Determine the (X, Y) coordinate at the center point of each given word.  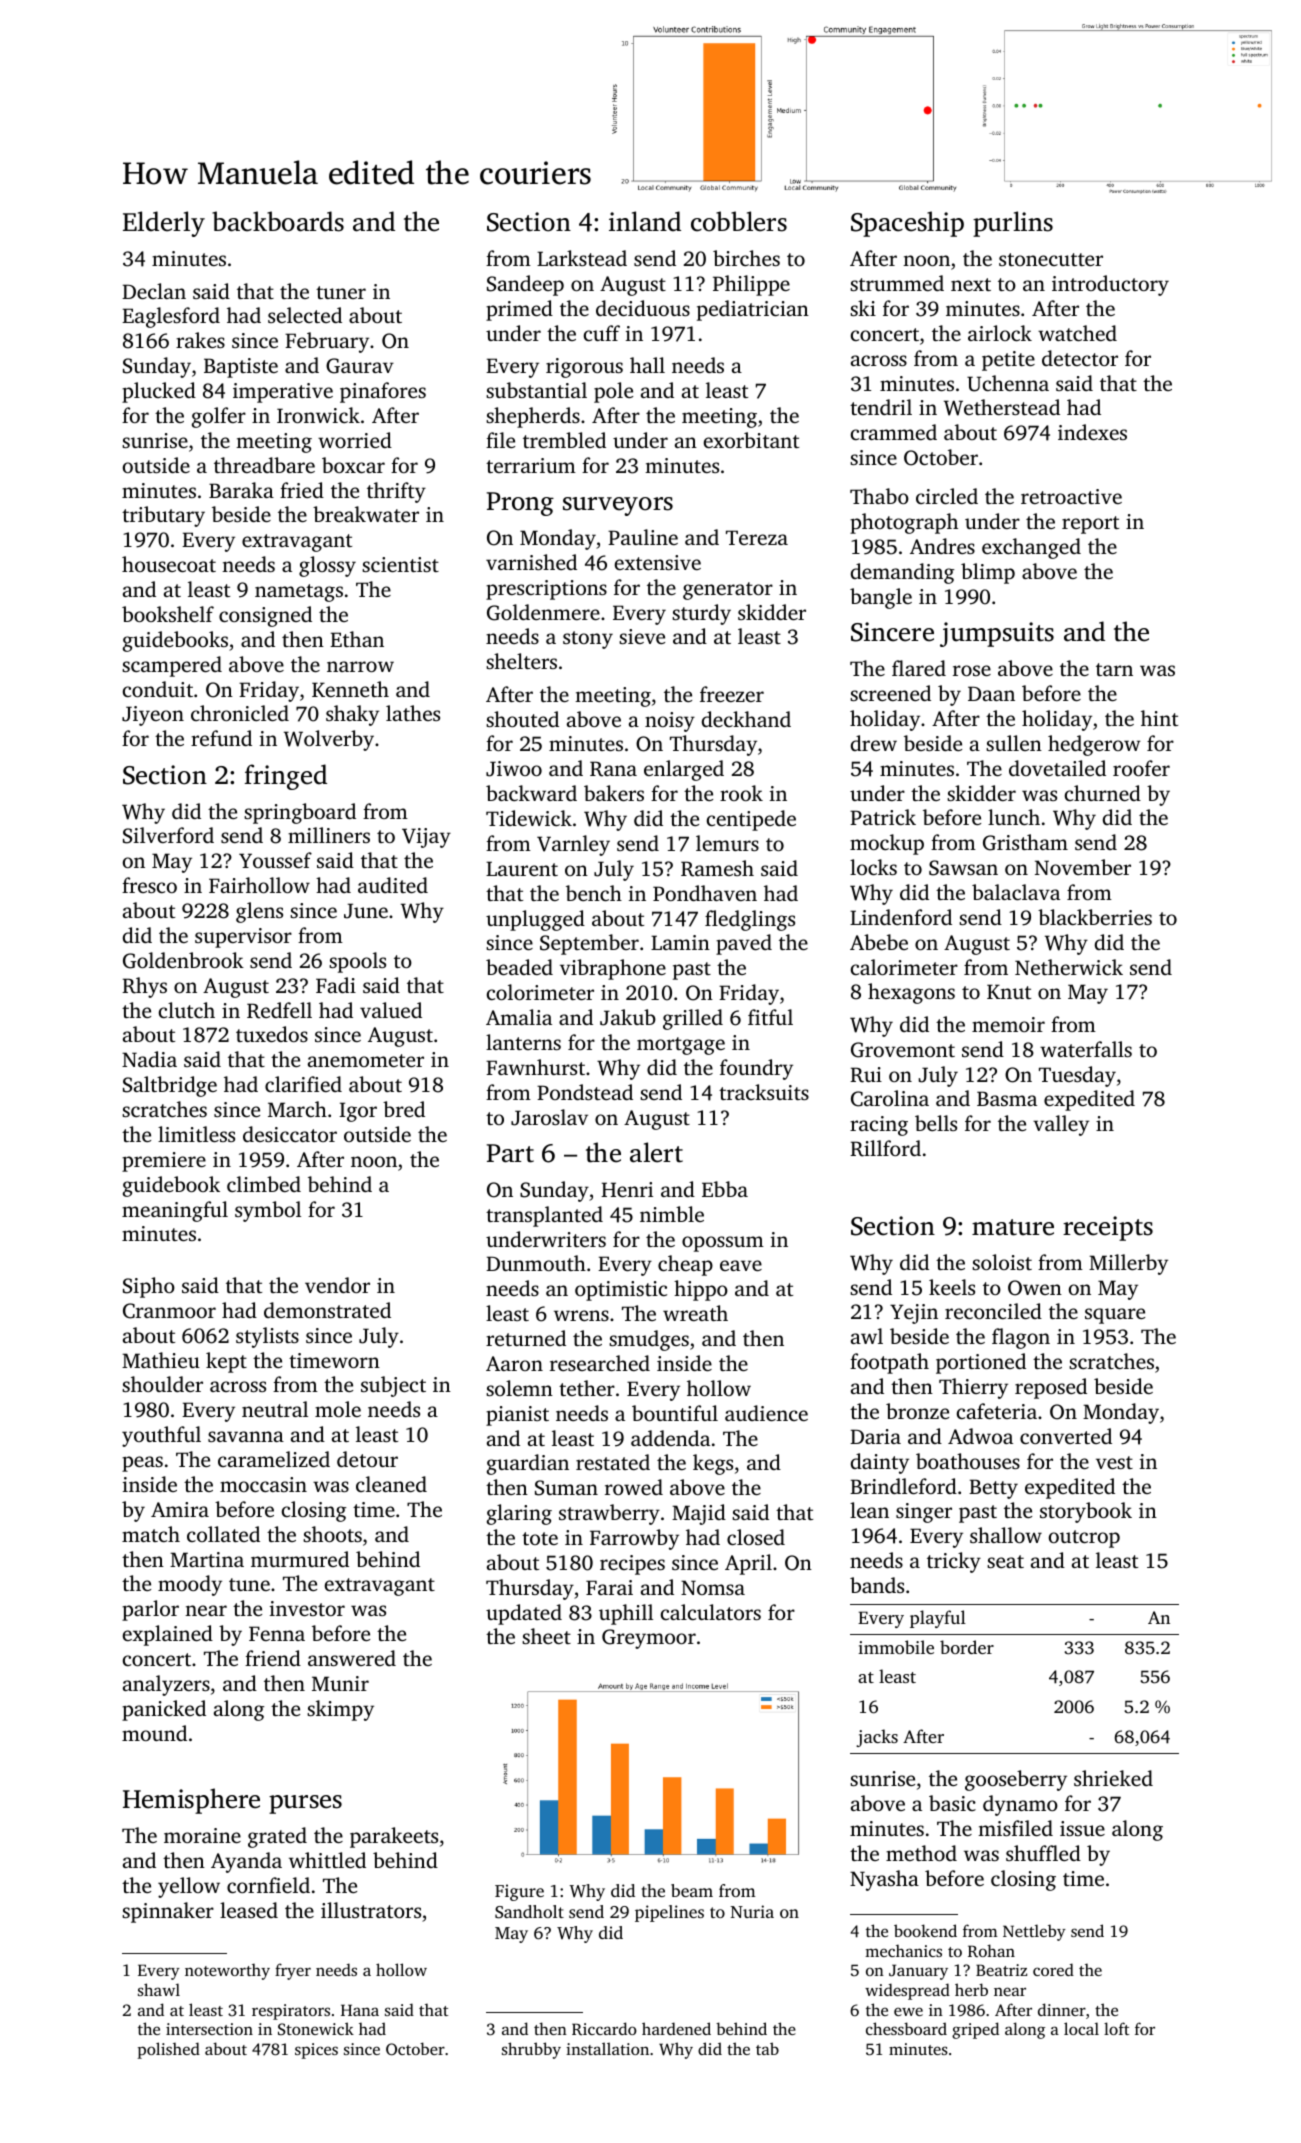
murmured (300, 1559)
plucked (159, 392)
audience (766, 1413)
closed (756, 1537)
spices (316, 2051)
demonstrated (327, 1310)
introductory (1110, 285)
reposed (1051, 1388)
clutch (187, 1010)
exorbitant (751, 440)
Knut (1009, 991)
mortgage (681, 1046)
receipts (1108, 1228)
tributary (163, 516)
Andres (942, 546)
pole (613, 392)
